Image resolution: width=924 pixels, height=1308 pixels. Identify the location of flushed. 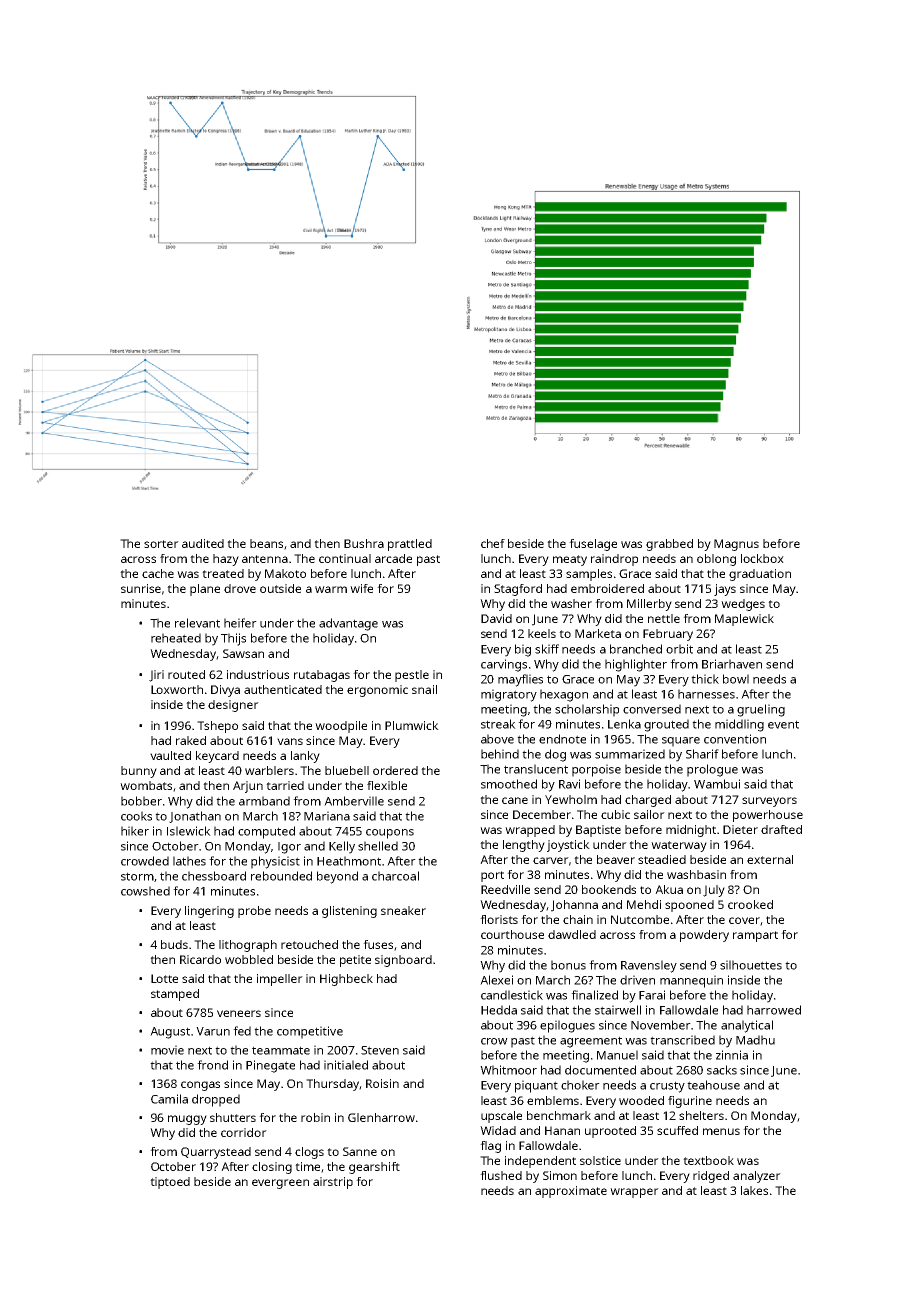
(501, 1175).
